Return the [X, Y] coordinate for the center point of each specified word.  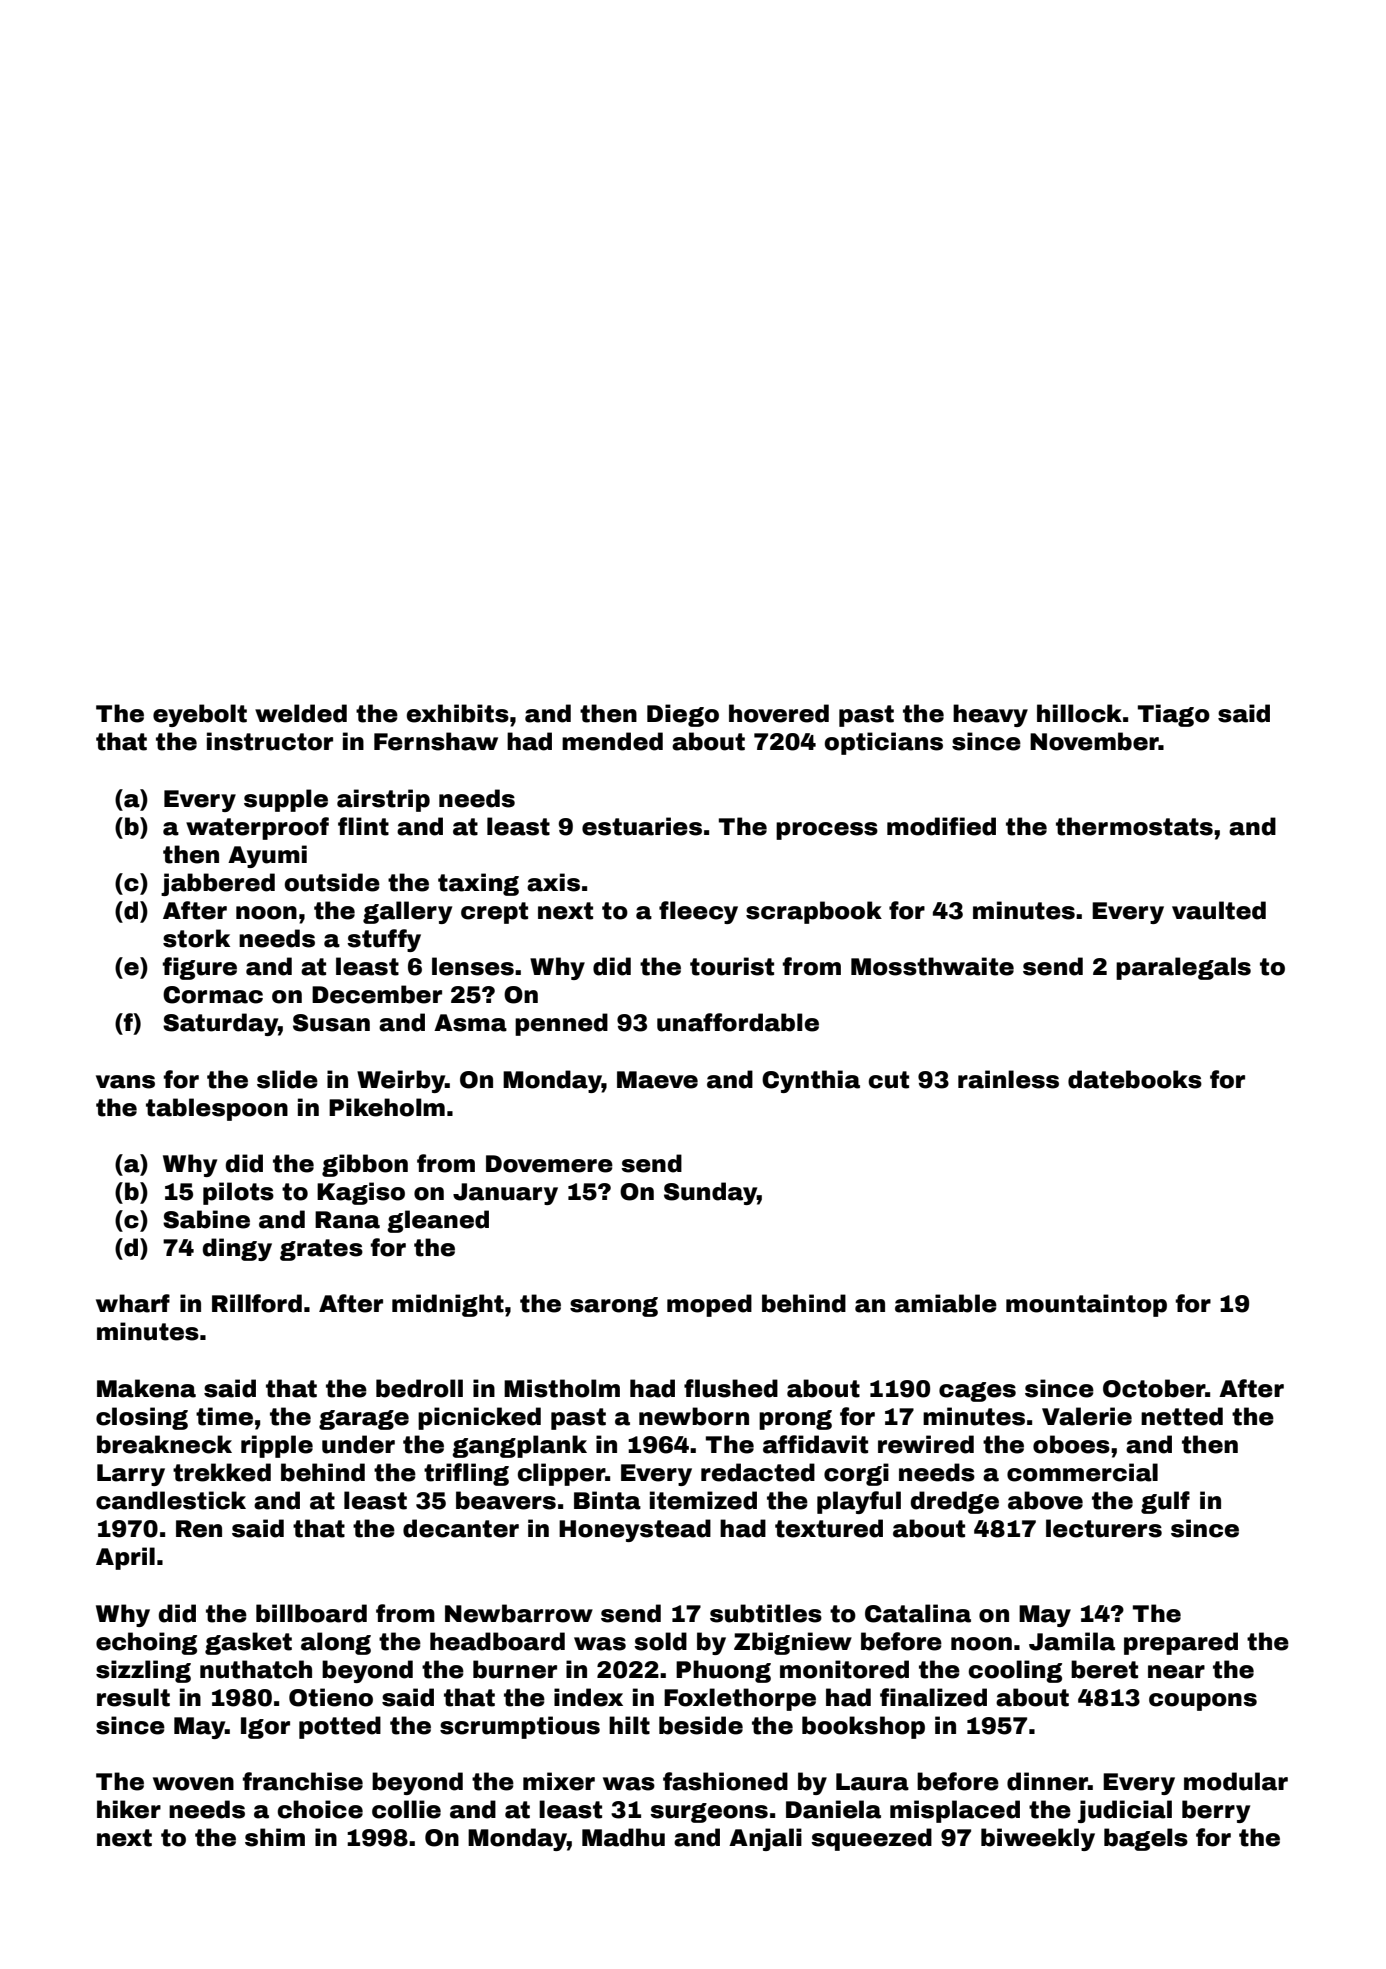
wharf [133, 1303]
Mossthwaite [932, 966]
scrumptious [520, 1727]
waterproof [257, 828]
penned [561, 1024]
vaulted [1219, 910]
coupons [1203, 1702]
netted [1182, 1416]
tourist [732, 966]
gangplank [519, 1446]
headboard [497, 1641]
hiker [129, 1809]
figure [200, 968]
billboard [311, 1613]
